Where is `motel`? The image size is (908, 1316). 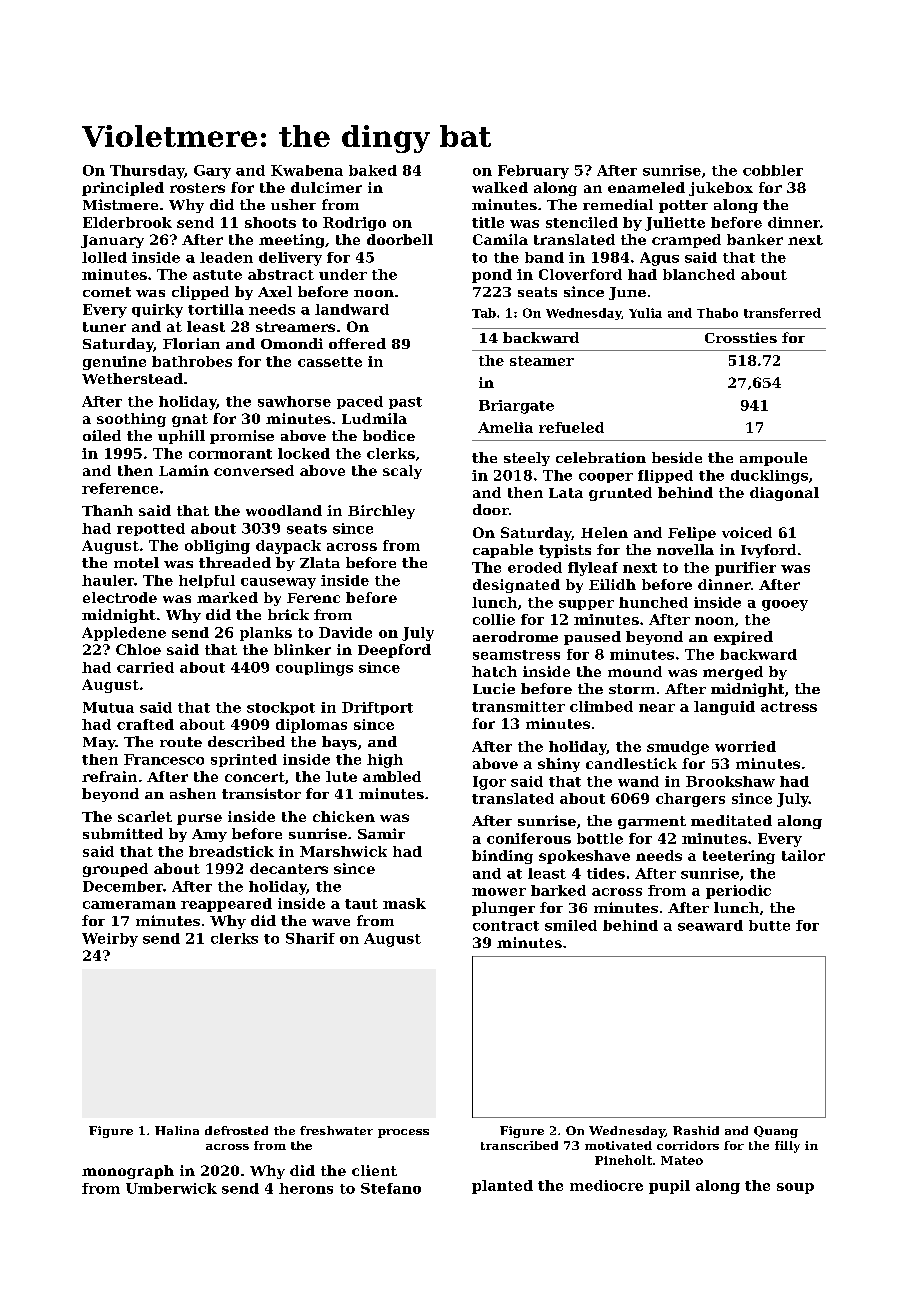
motel is located at coordinates (136, 562).
